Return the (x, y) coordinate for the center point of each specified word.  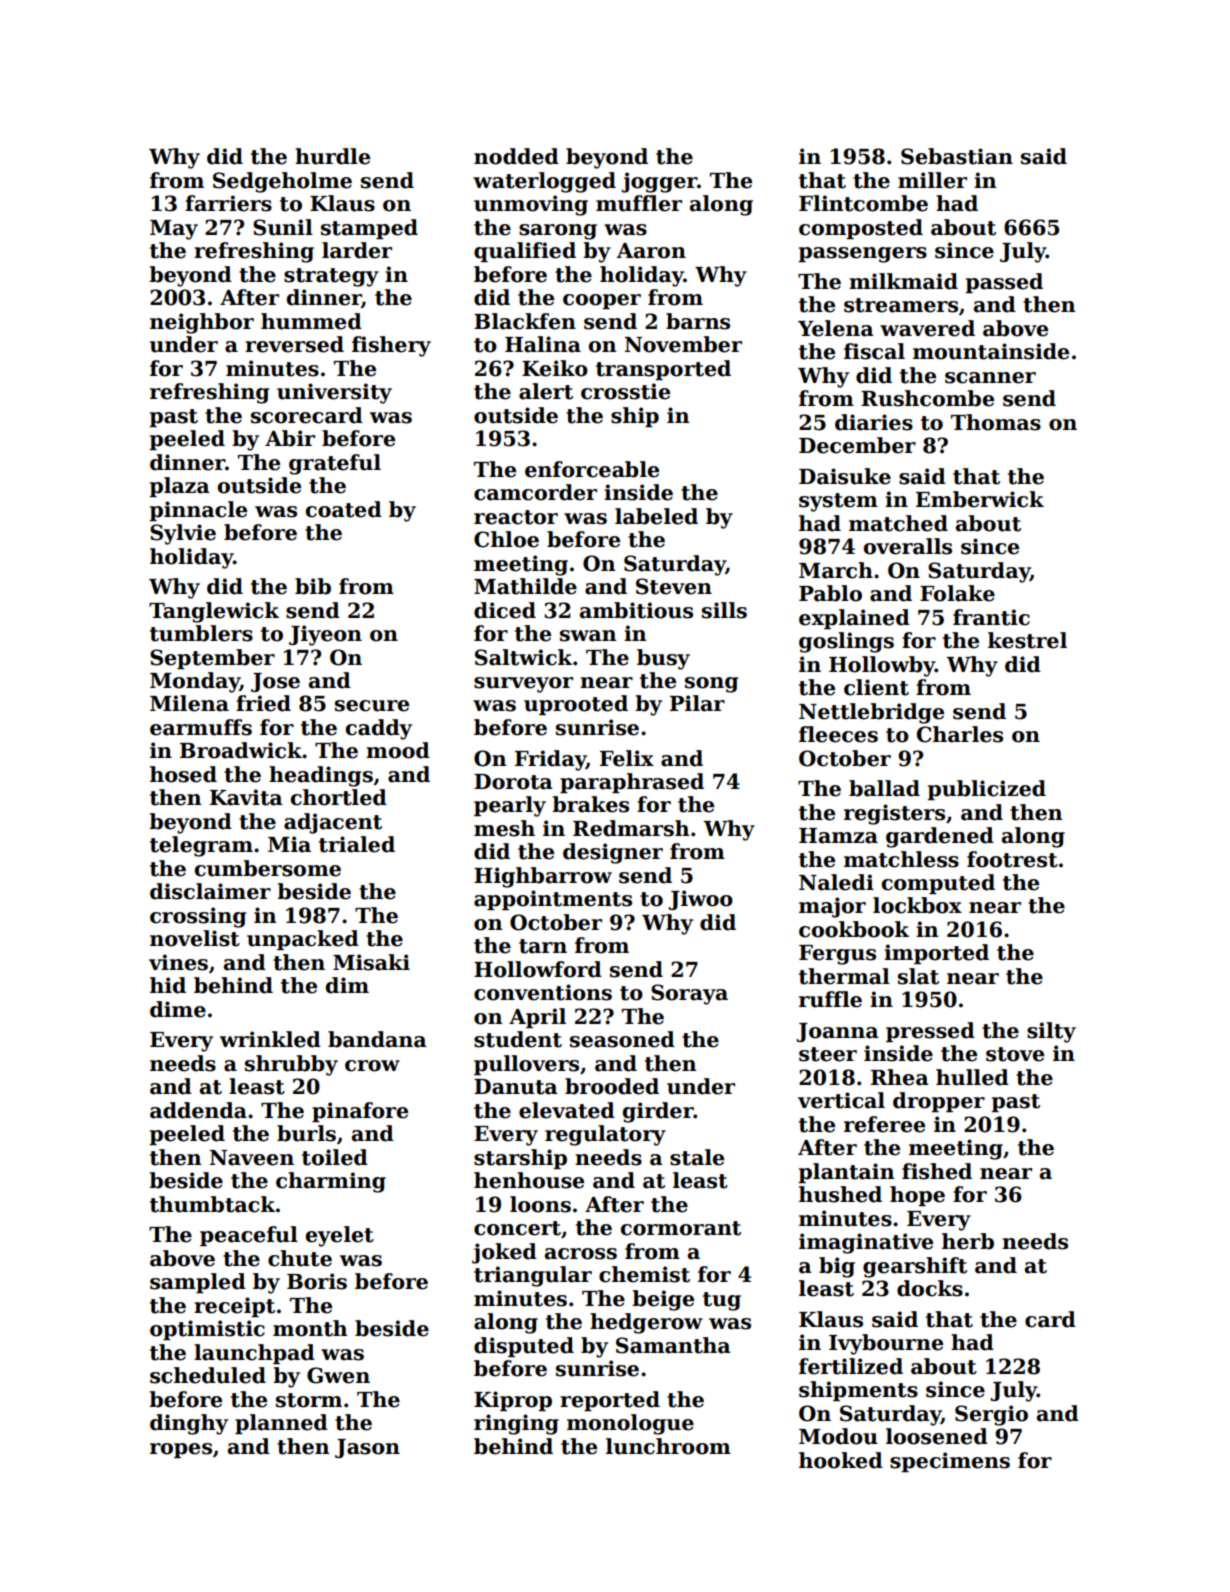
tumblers (201, 633)
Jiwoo (700, 900)
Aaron (651, 251)
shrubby (291, 1065)
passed (1004, 283)
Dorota (513, 782)
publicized (986, 790)
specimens (950, 1462)
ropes (181, 1450)
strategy (331, 277)
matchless (901, 859)
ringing (516, 1424)
